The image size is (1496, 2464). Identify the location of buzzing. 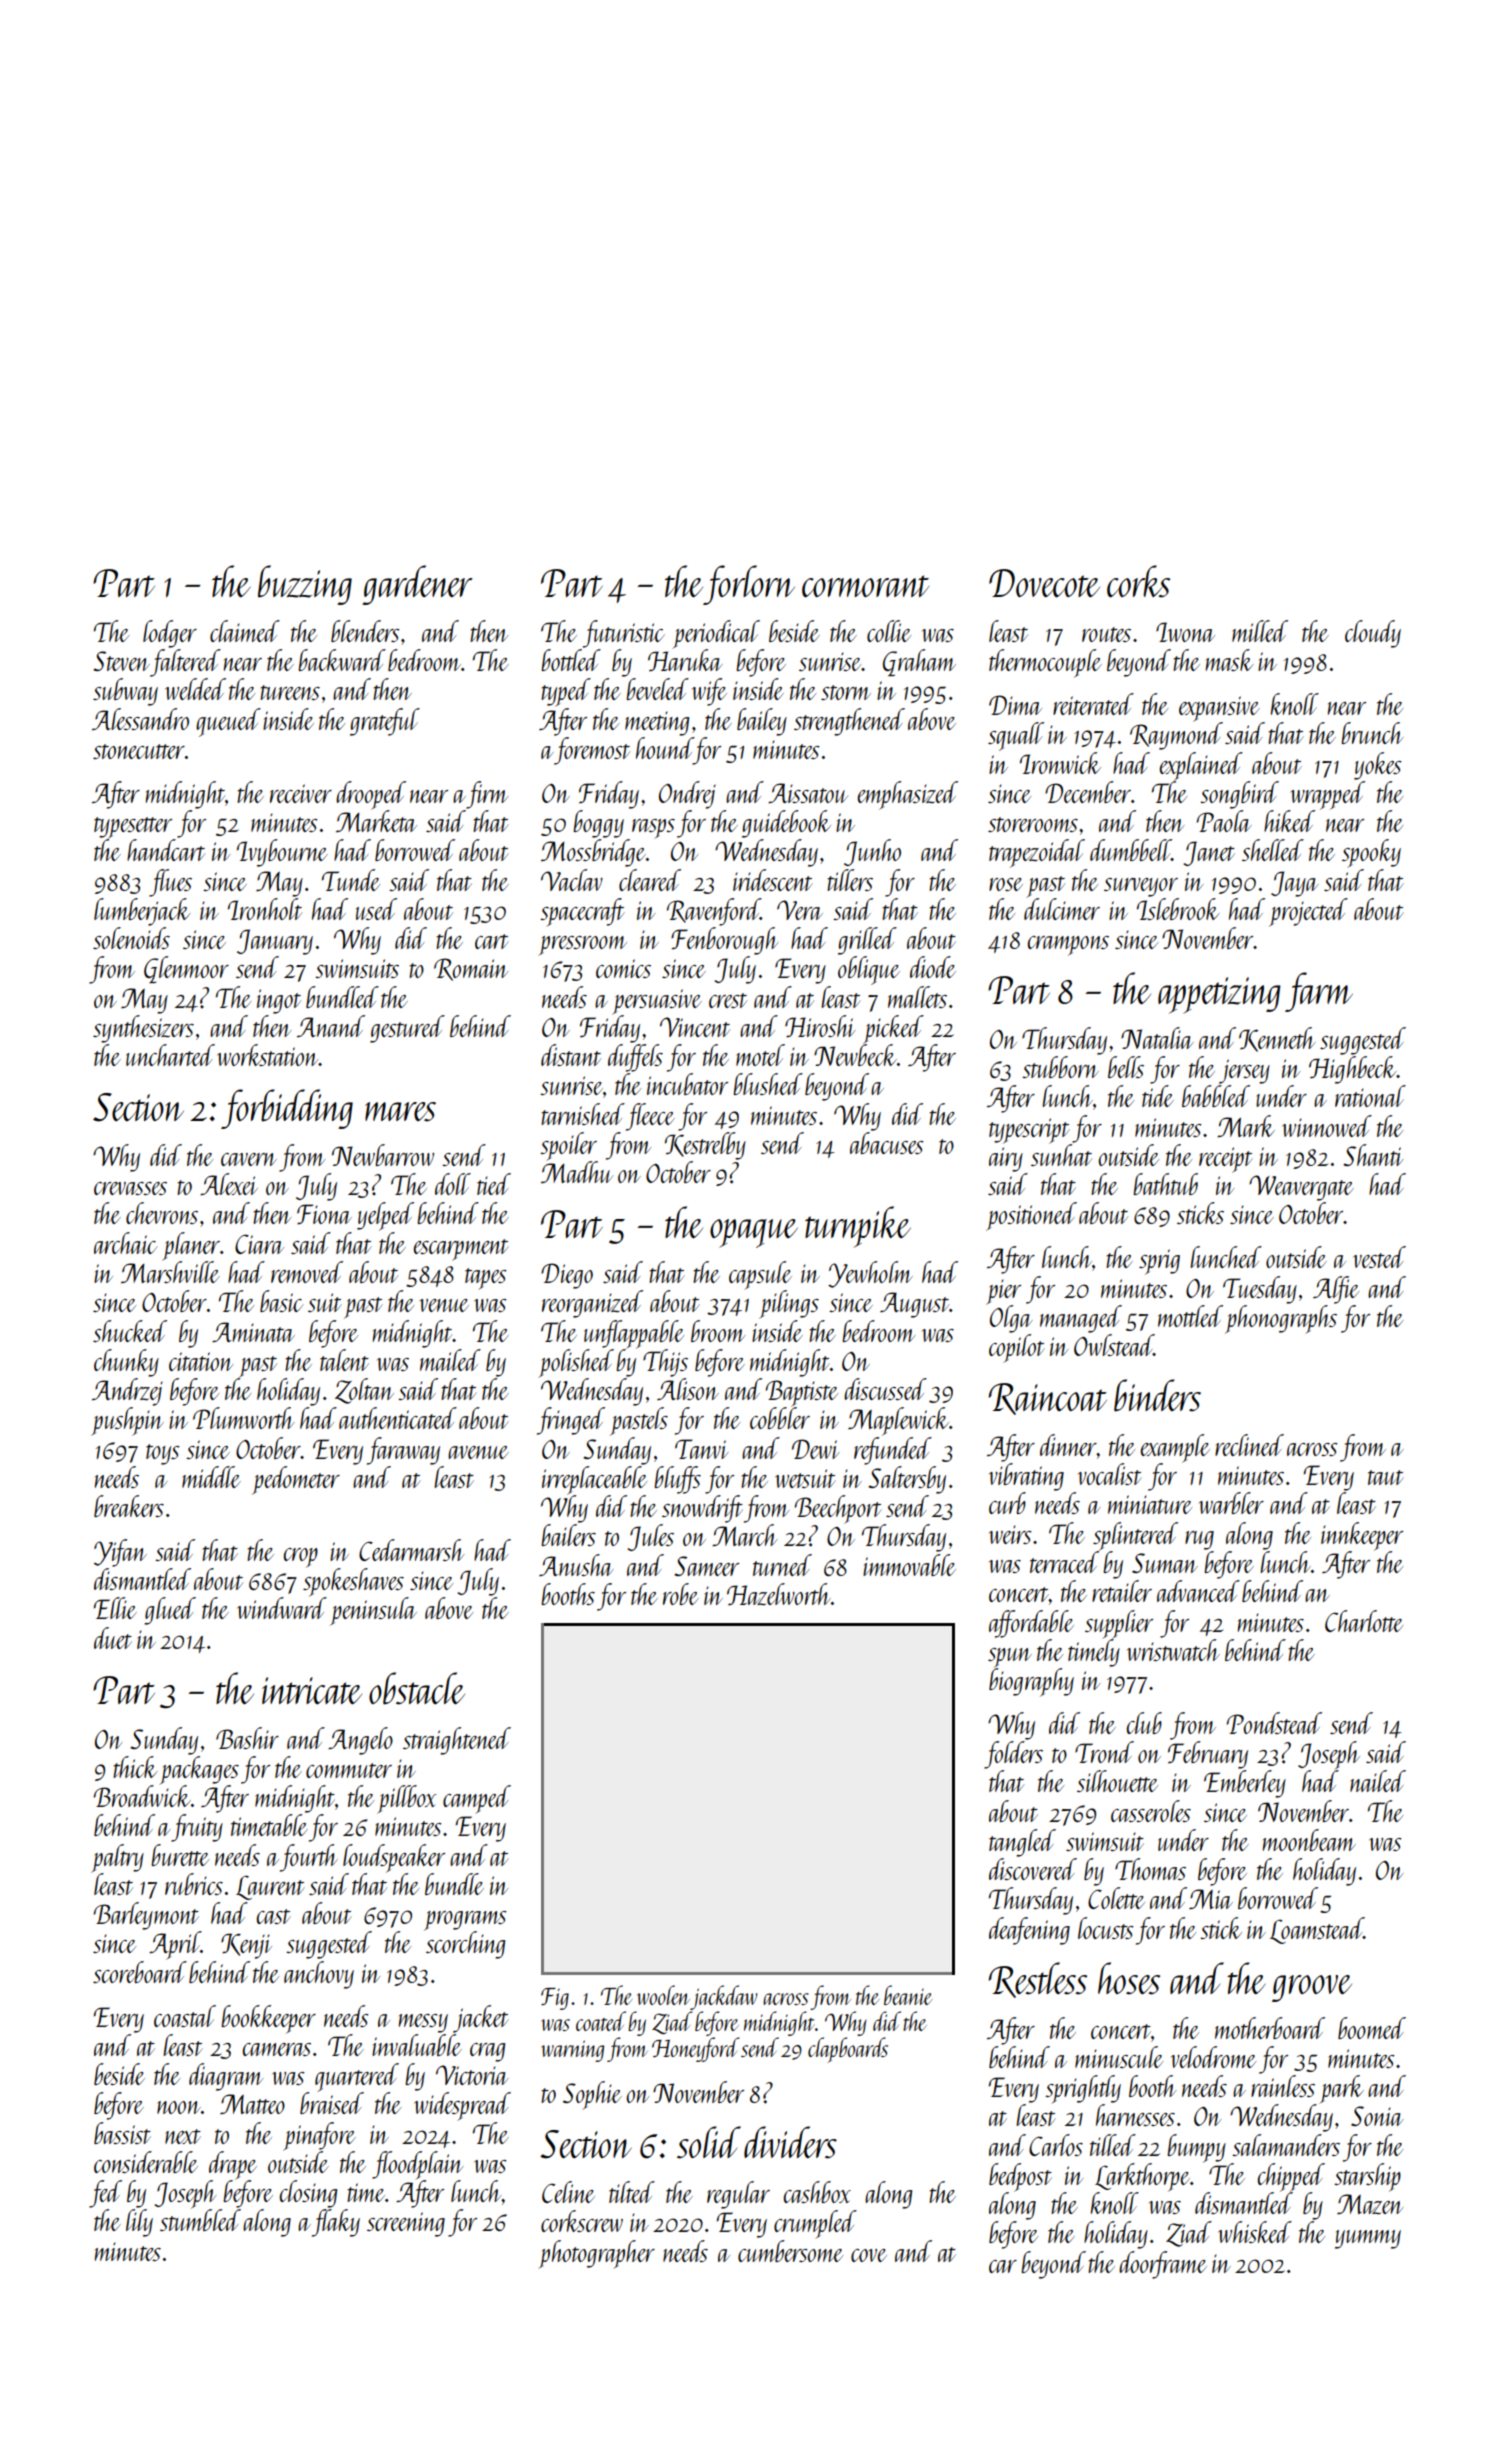
(305, 585).
